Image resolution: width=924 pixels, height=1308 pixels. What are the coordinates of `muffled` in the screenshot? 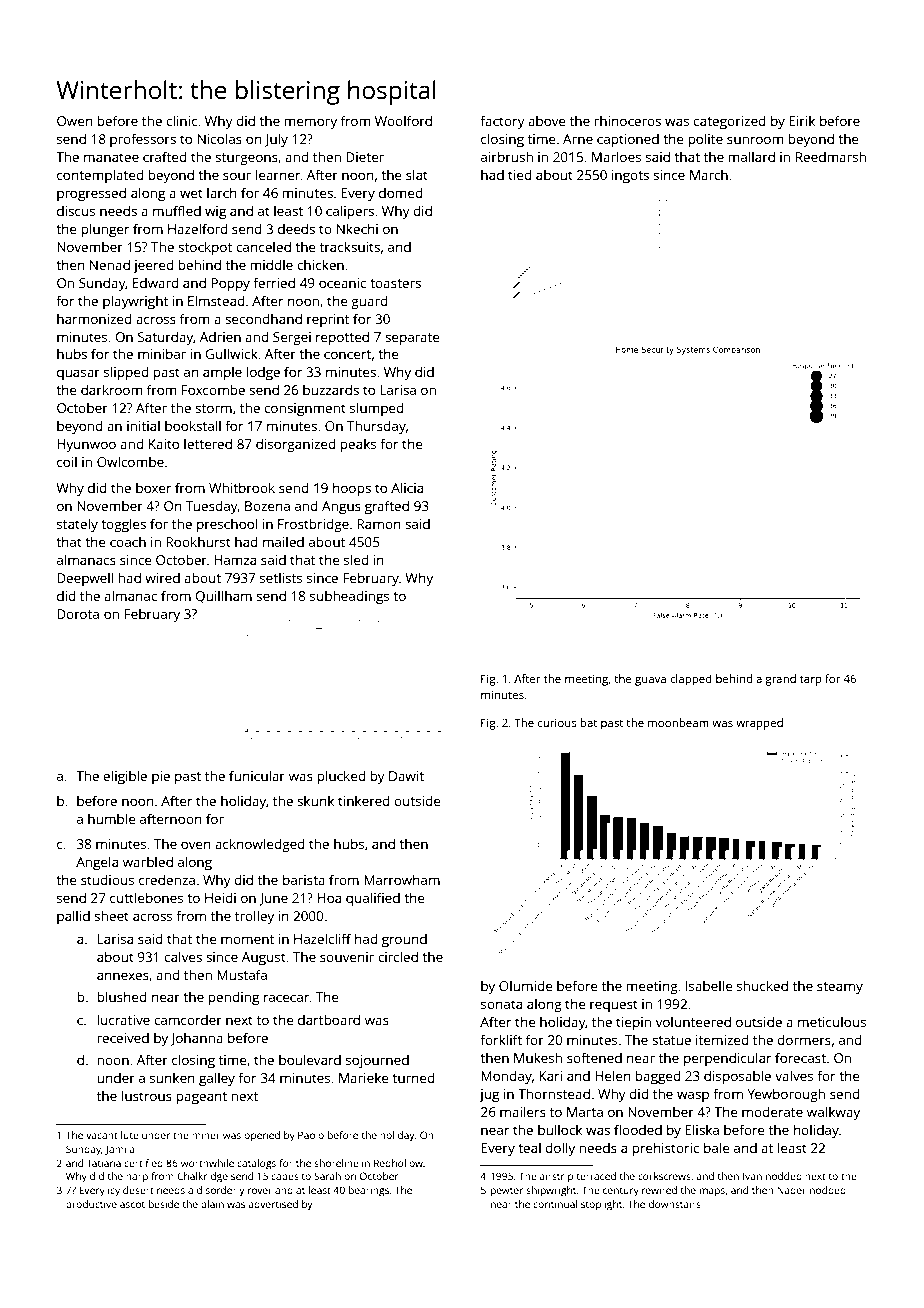 It's located at (177, 210).
